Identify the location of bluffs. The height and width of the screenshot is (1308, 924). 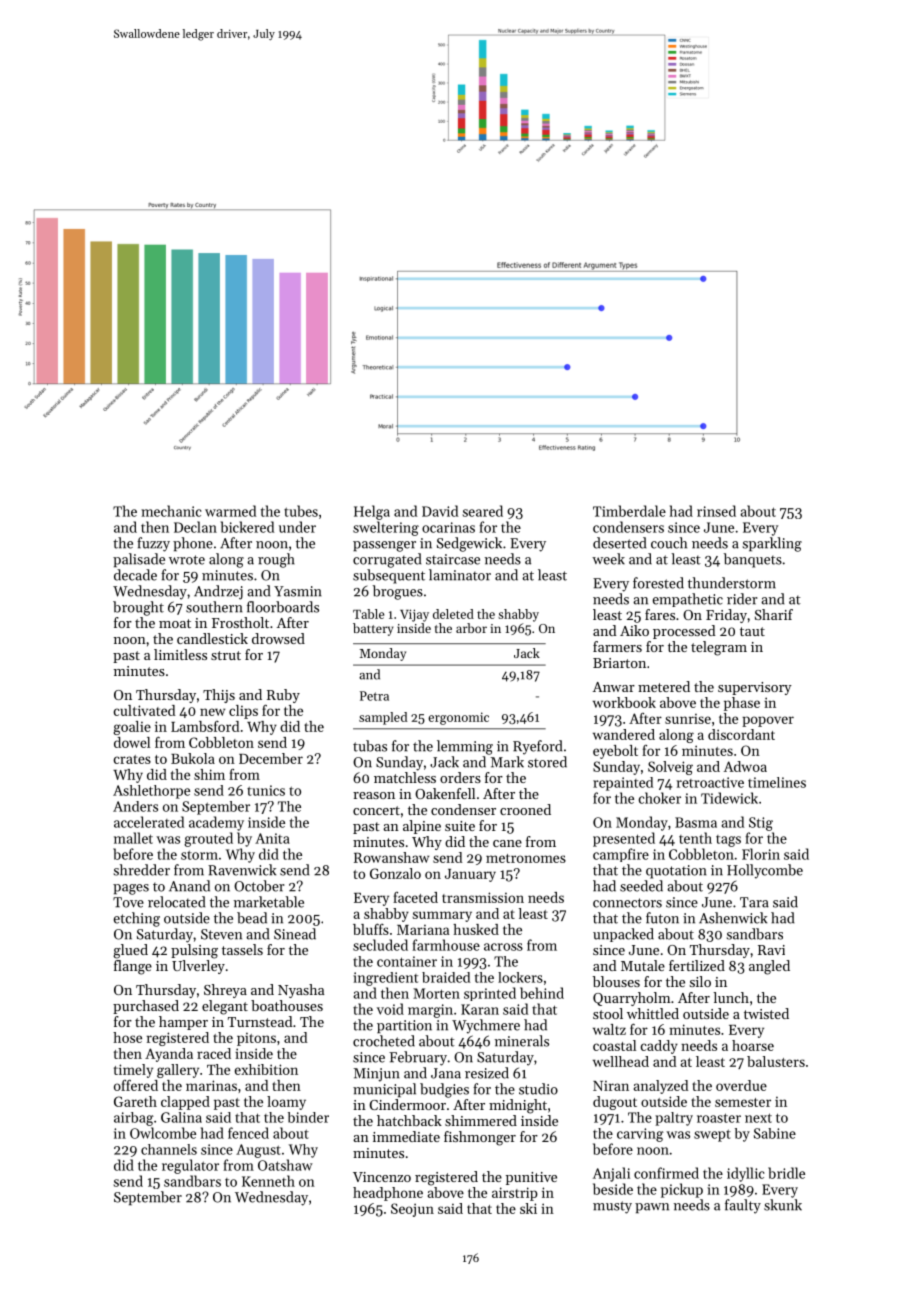
(371, 929).
